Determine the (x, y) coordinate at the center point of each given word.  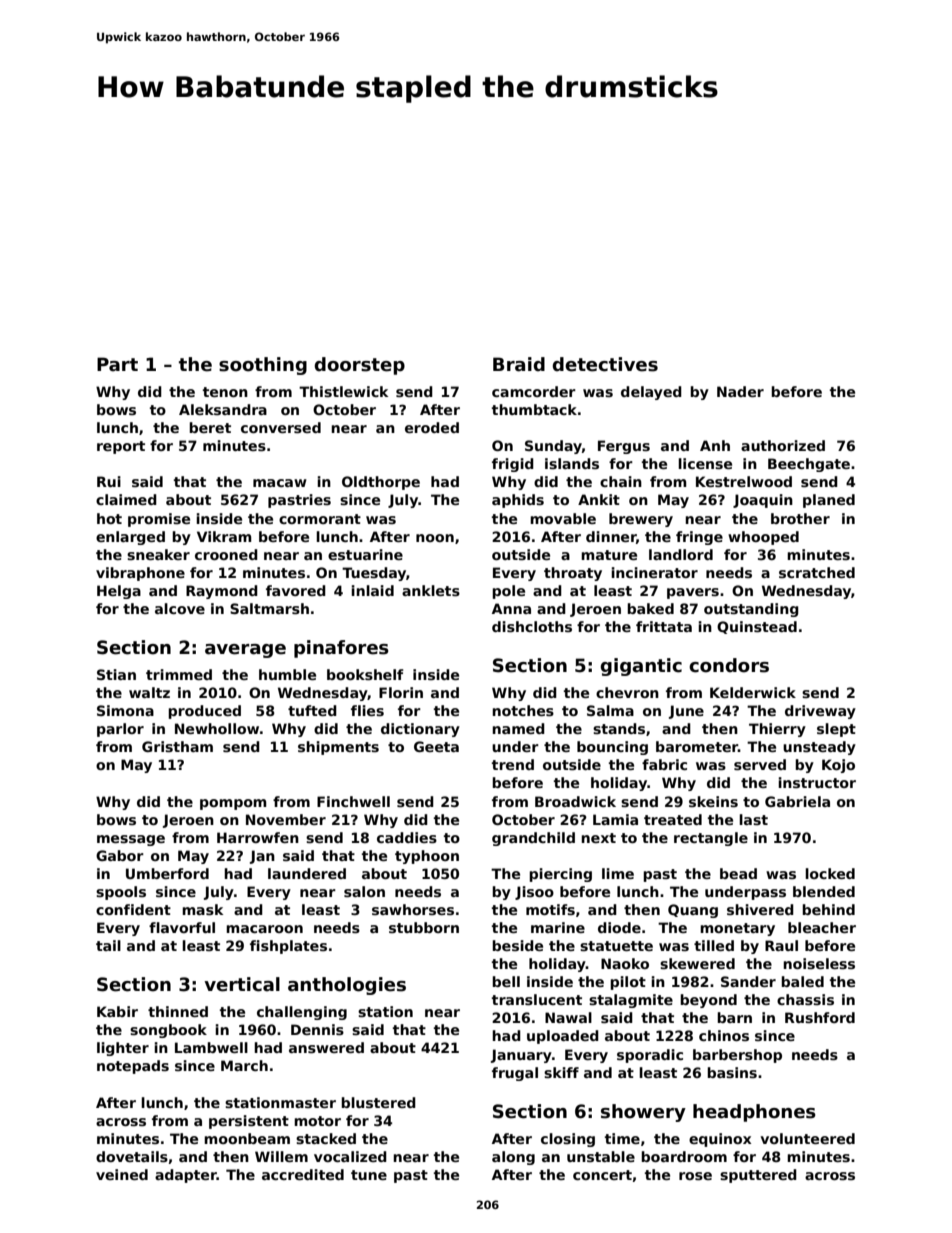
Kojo (838, 766)
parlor (120, 730)
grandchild (533, 839)
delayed (651, 393)
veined (122, 1174)
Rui (109, 481)
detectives (605, 364)
